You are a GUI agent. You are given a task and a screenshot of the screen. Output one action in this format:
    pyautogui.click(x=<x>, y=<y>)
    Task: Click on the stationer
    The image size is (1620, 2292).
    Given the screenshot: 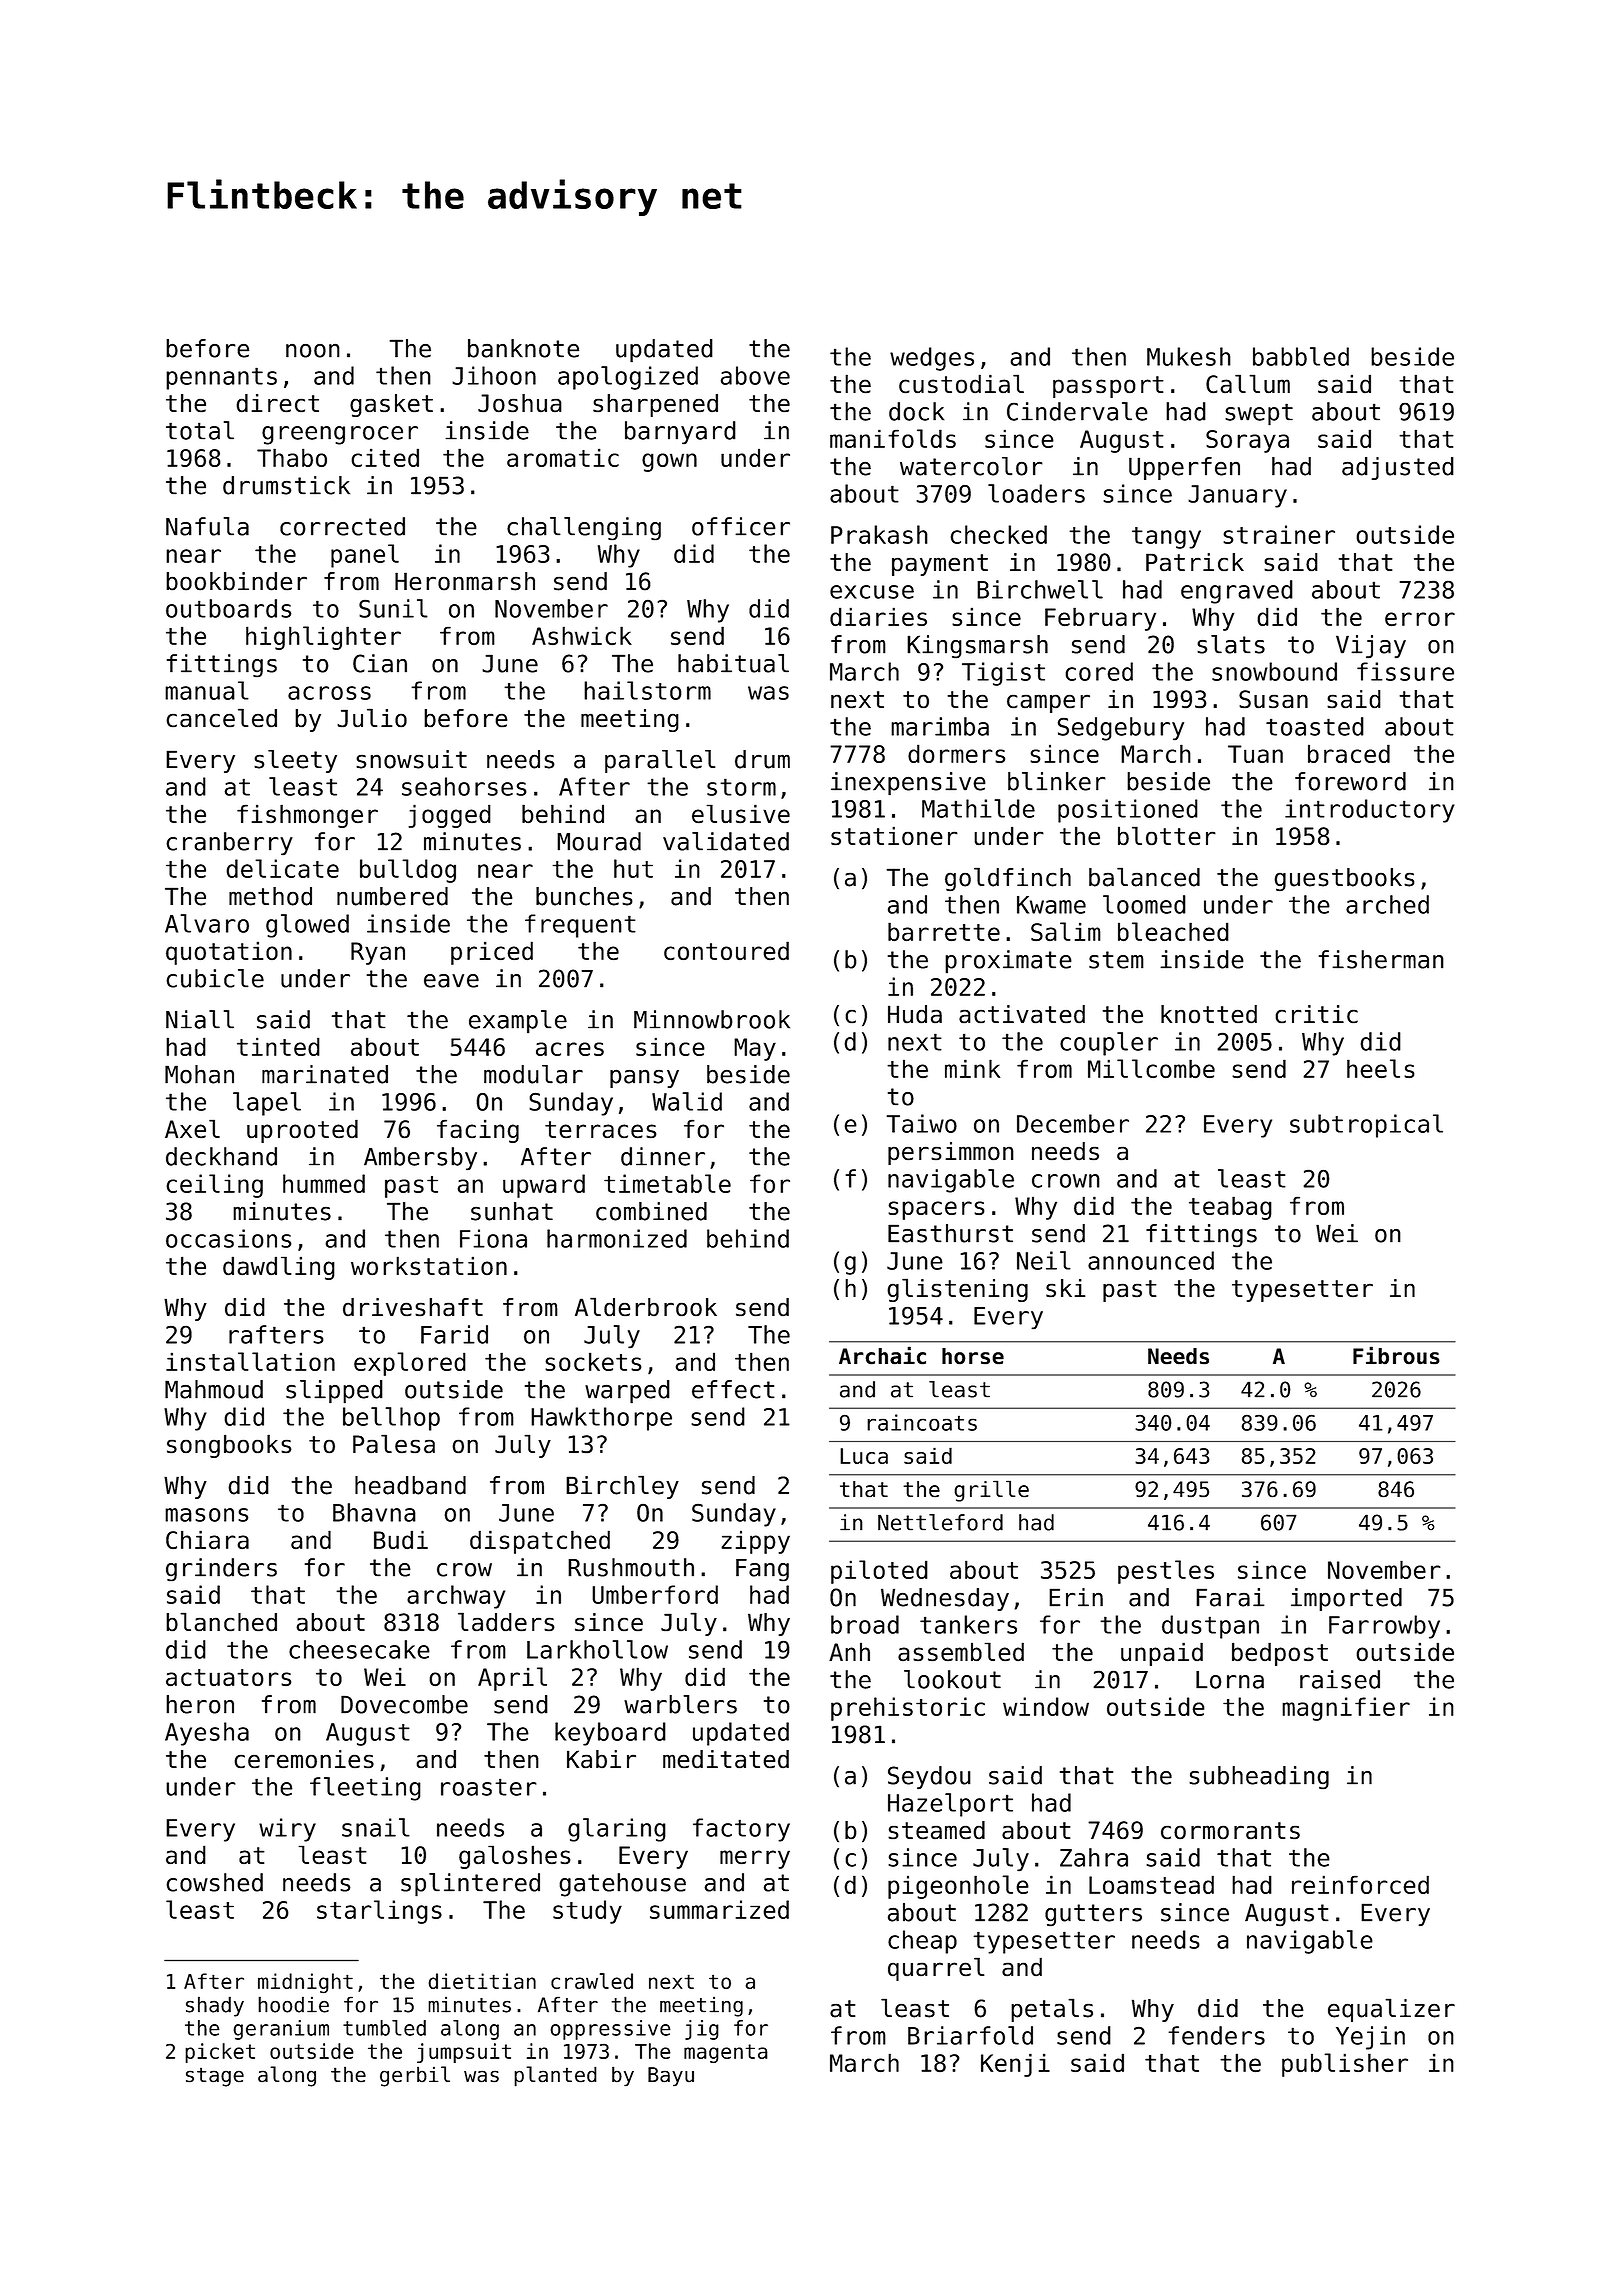 What is the action you would take?
    pyautogui.click(x=894, y=835)
